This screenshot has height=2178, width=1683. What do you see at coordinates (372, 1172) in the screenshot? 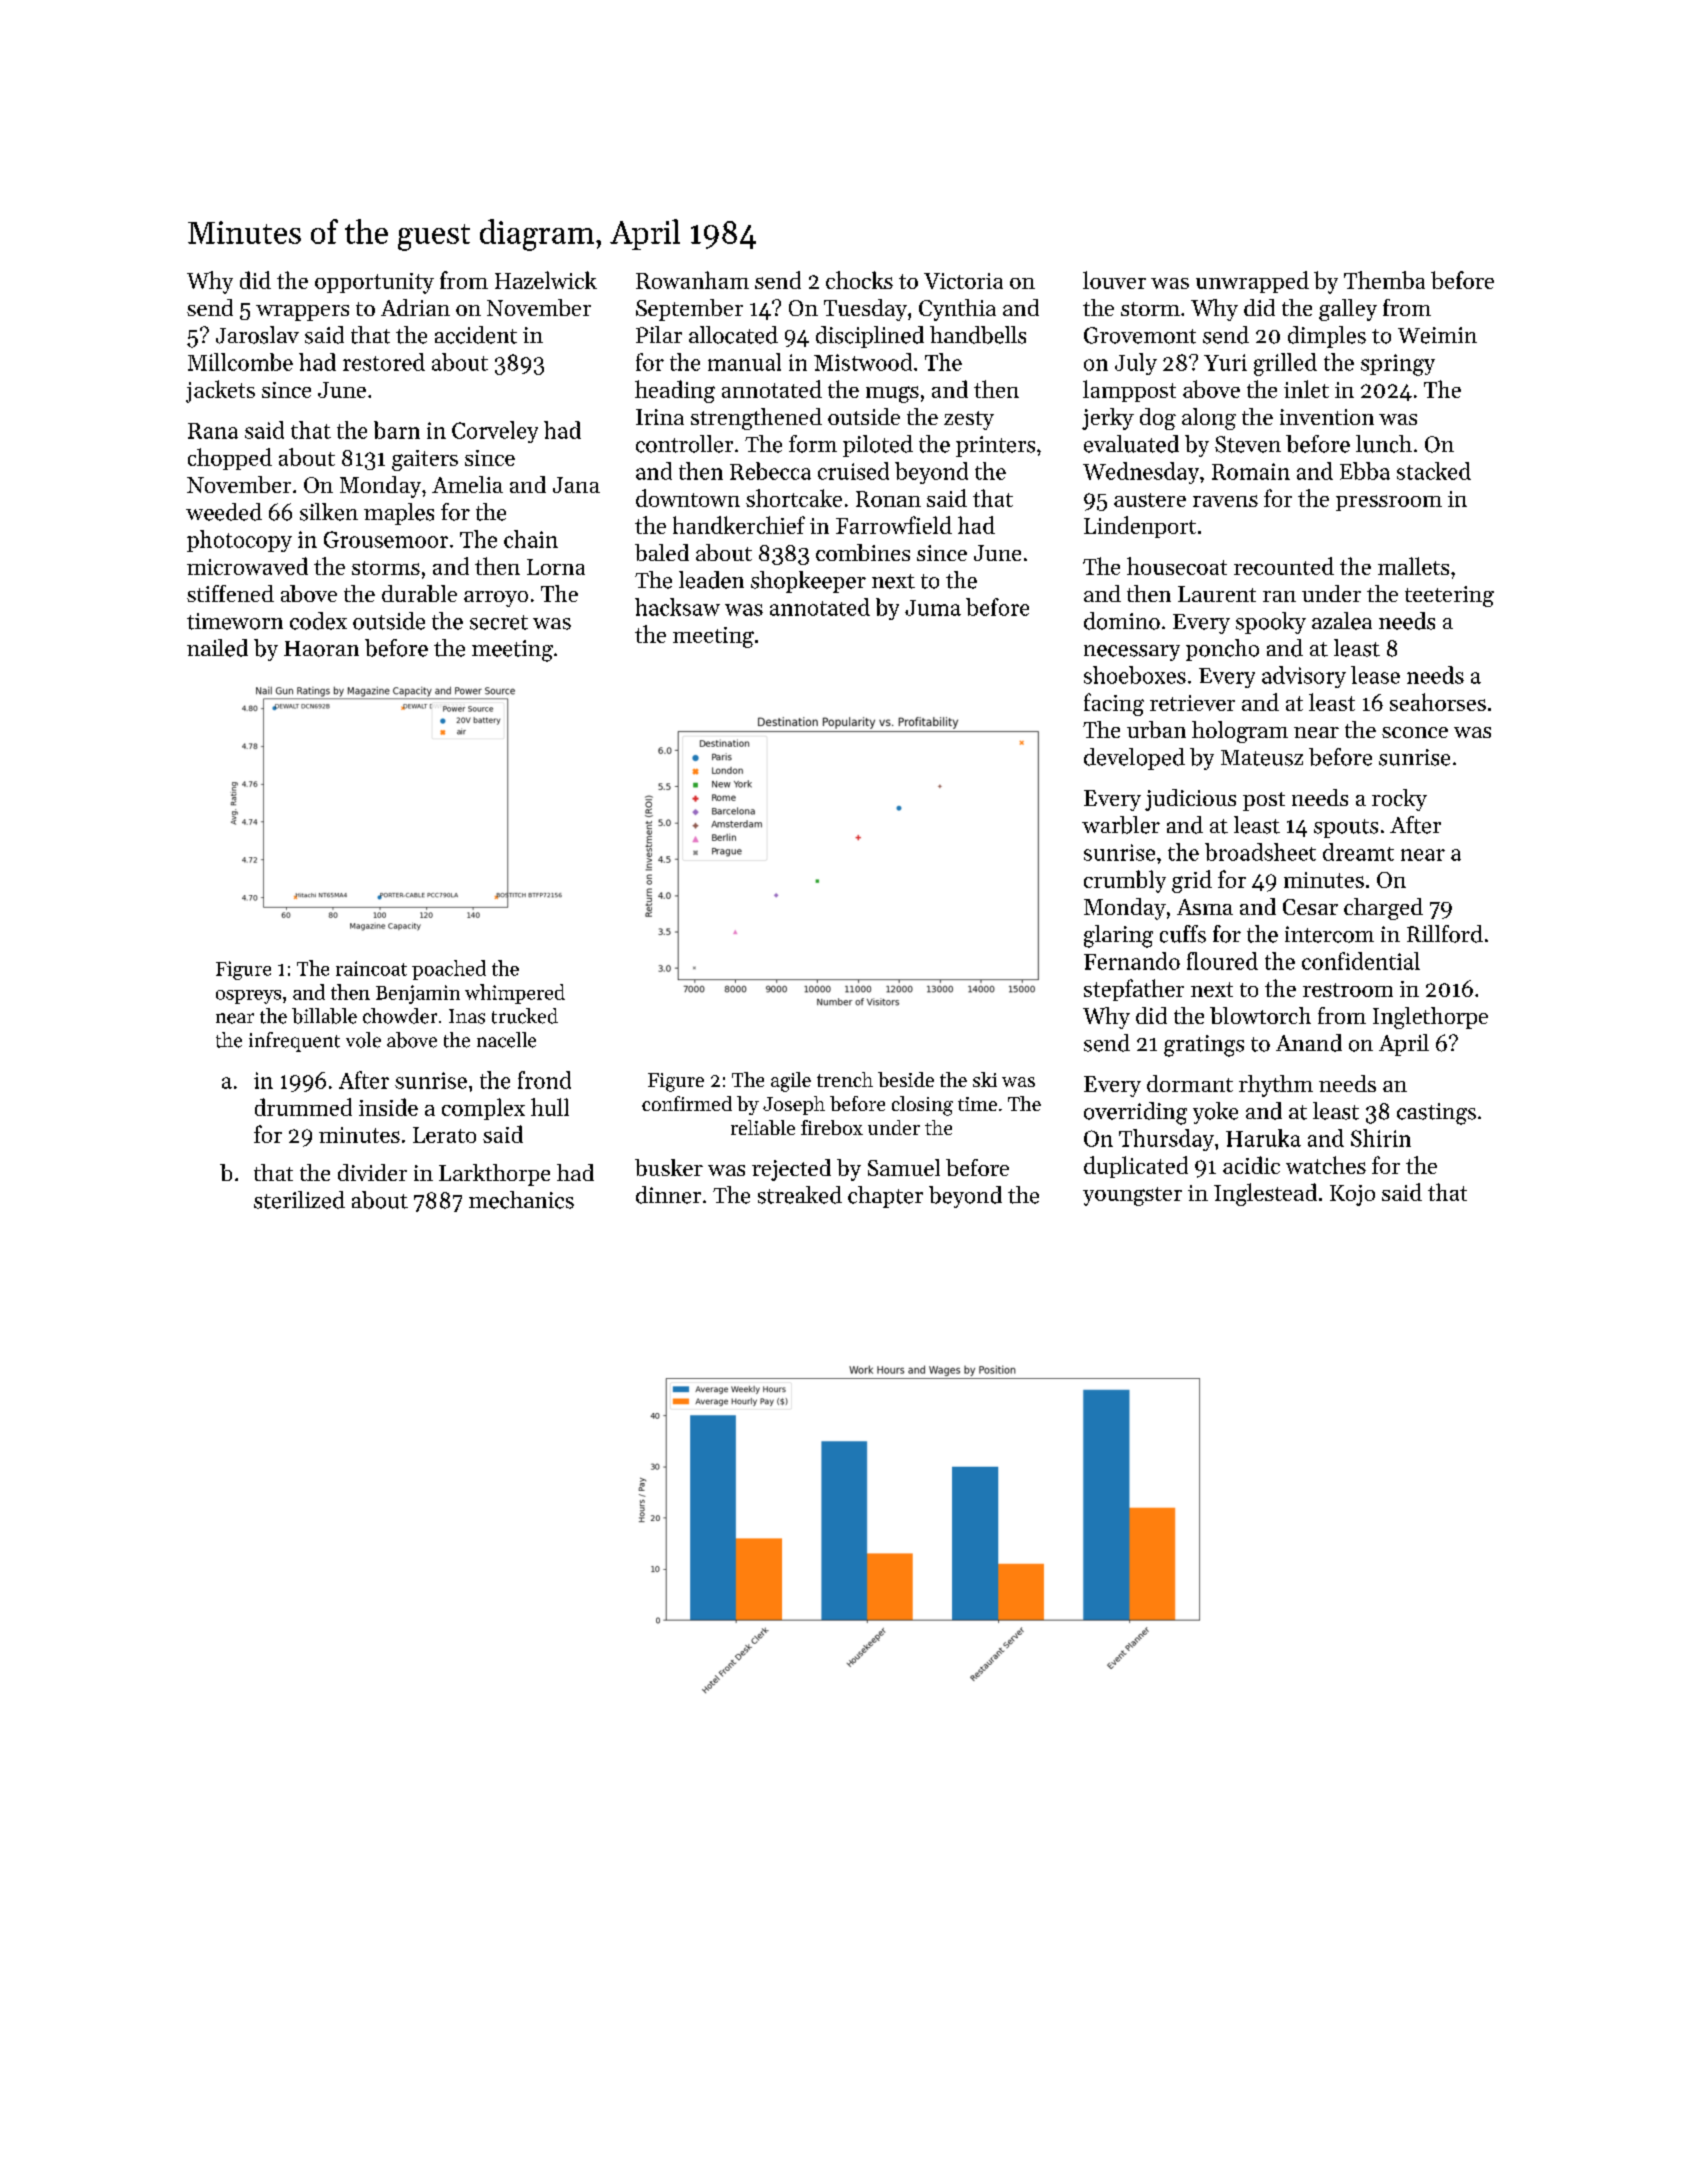
I see `divider` at bounding box center [372, 1172].
